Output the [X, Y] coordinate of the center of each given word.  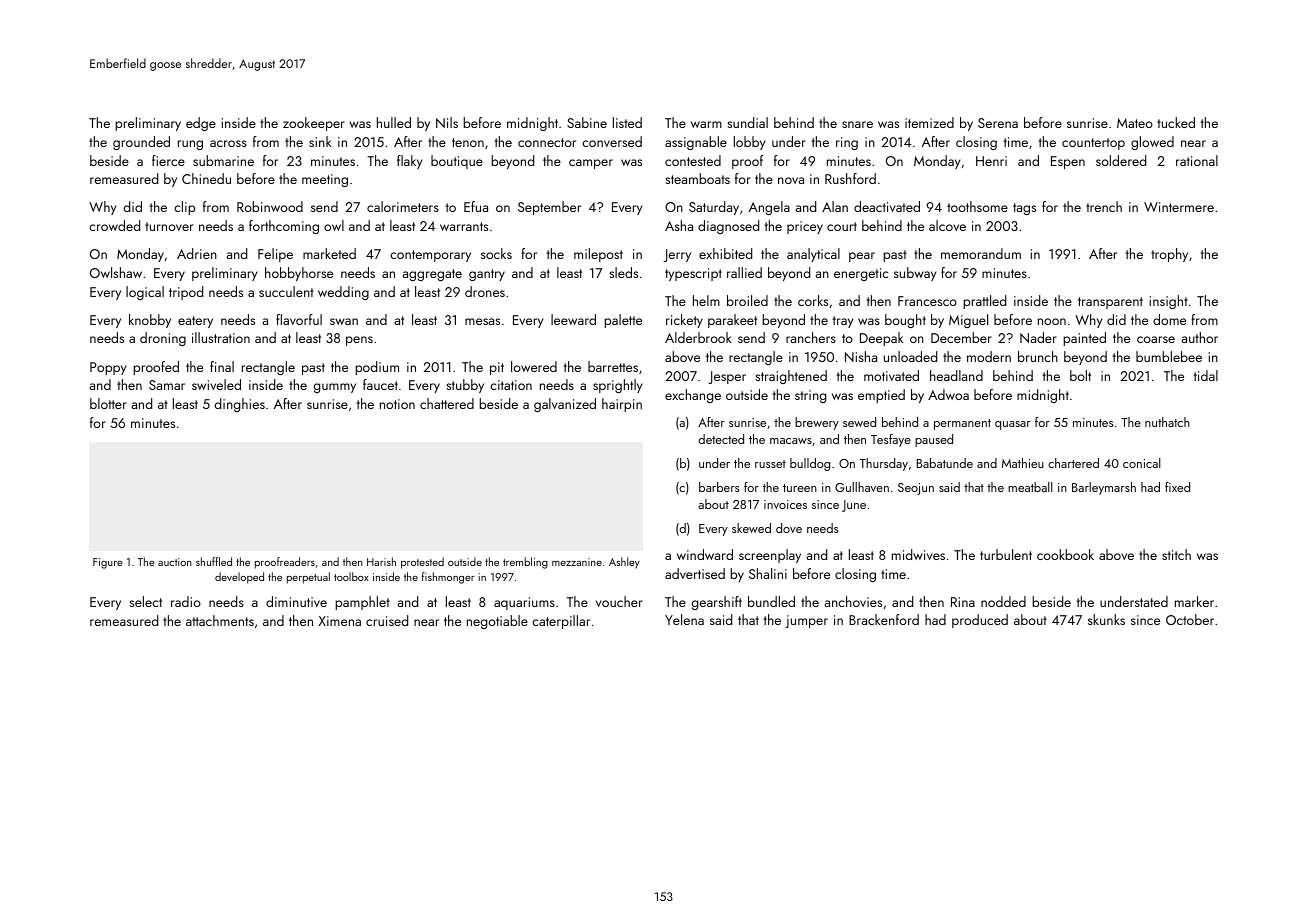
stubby [465, 386]
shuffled [214, 561]
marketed [329, 253]
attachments [220, 620]
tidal [1205, 375]
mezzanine [577, 562]
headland [956, 375]
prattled [984, 302]
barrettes [613, 366]
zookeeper [314, 124]
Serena [998, 123]
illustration [221, 337]
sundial [747, 122]
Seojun [916, 489]
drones [485, 291]
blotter [108, 403]
